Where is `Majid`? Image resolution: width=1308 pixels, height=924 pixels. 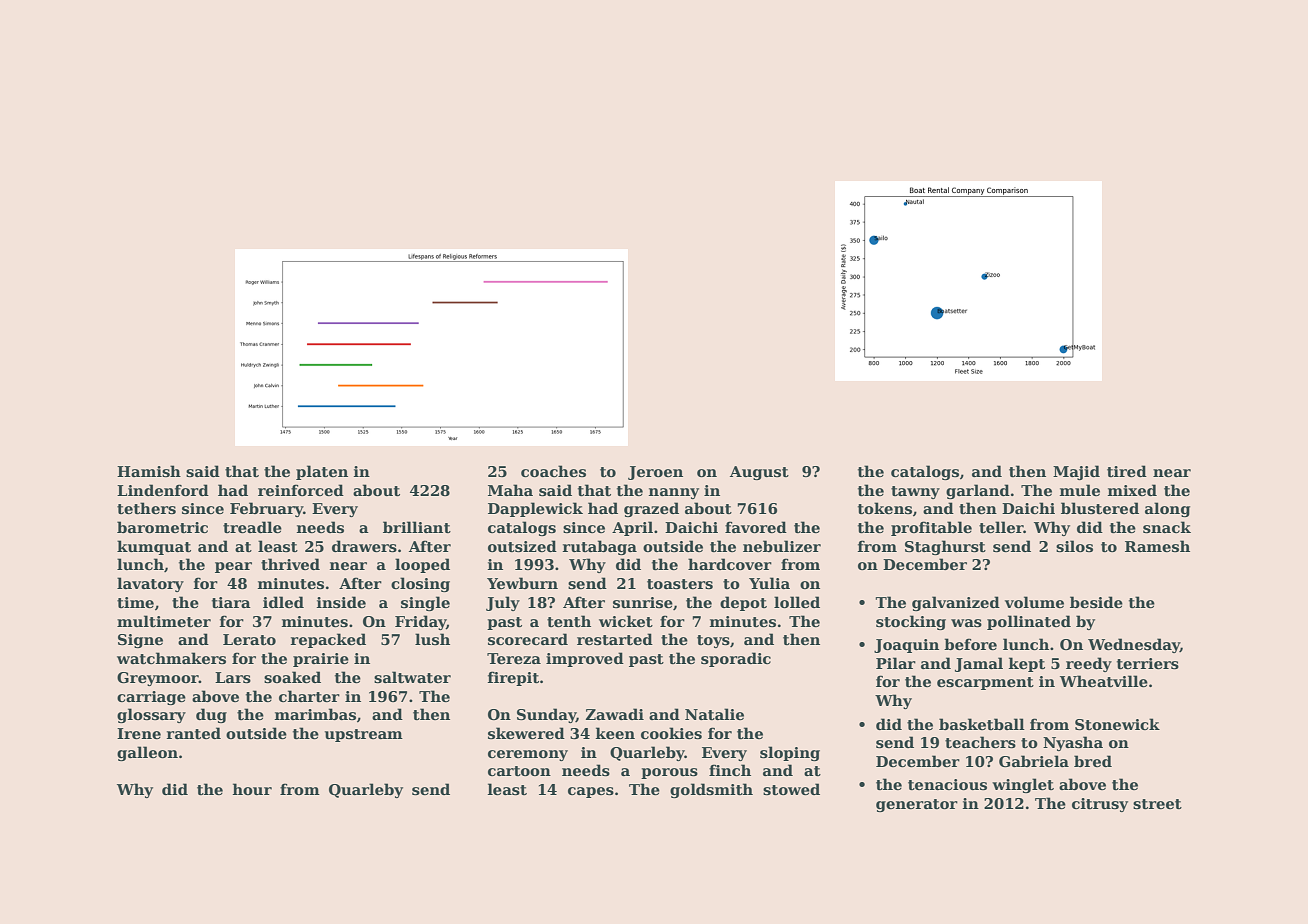
Majid is located at coordinates (1076, 472).
